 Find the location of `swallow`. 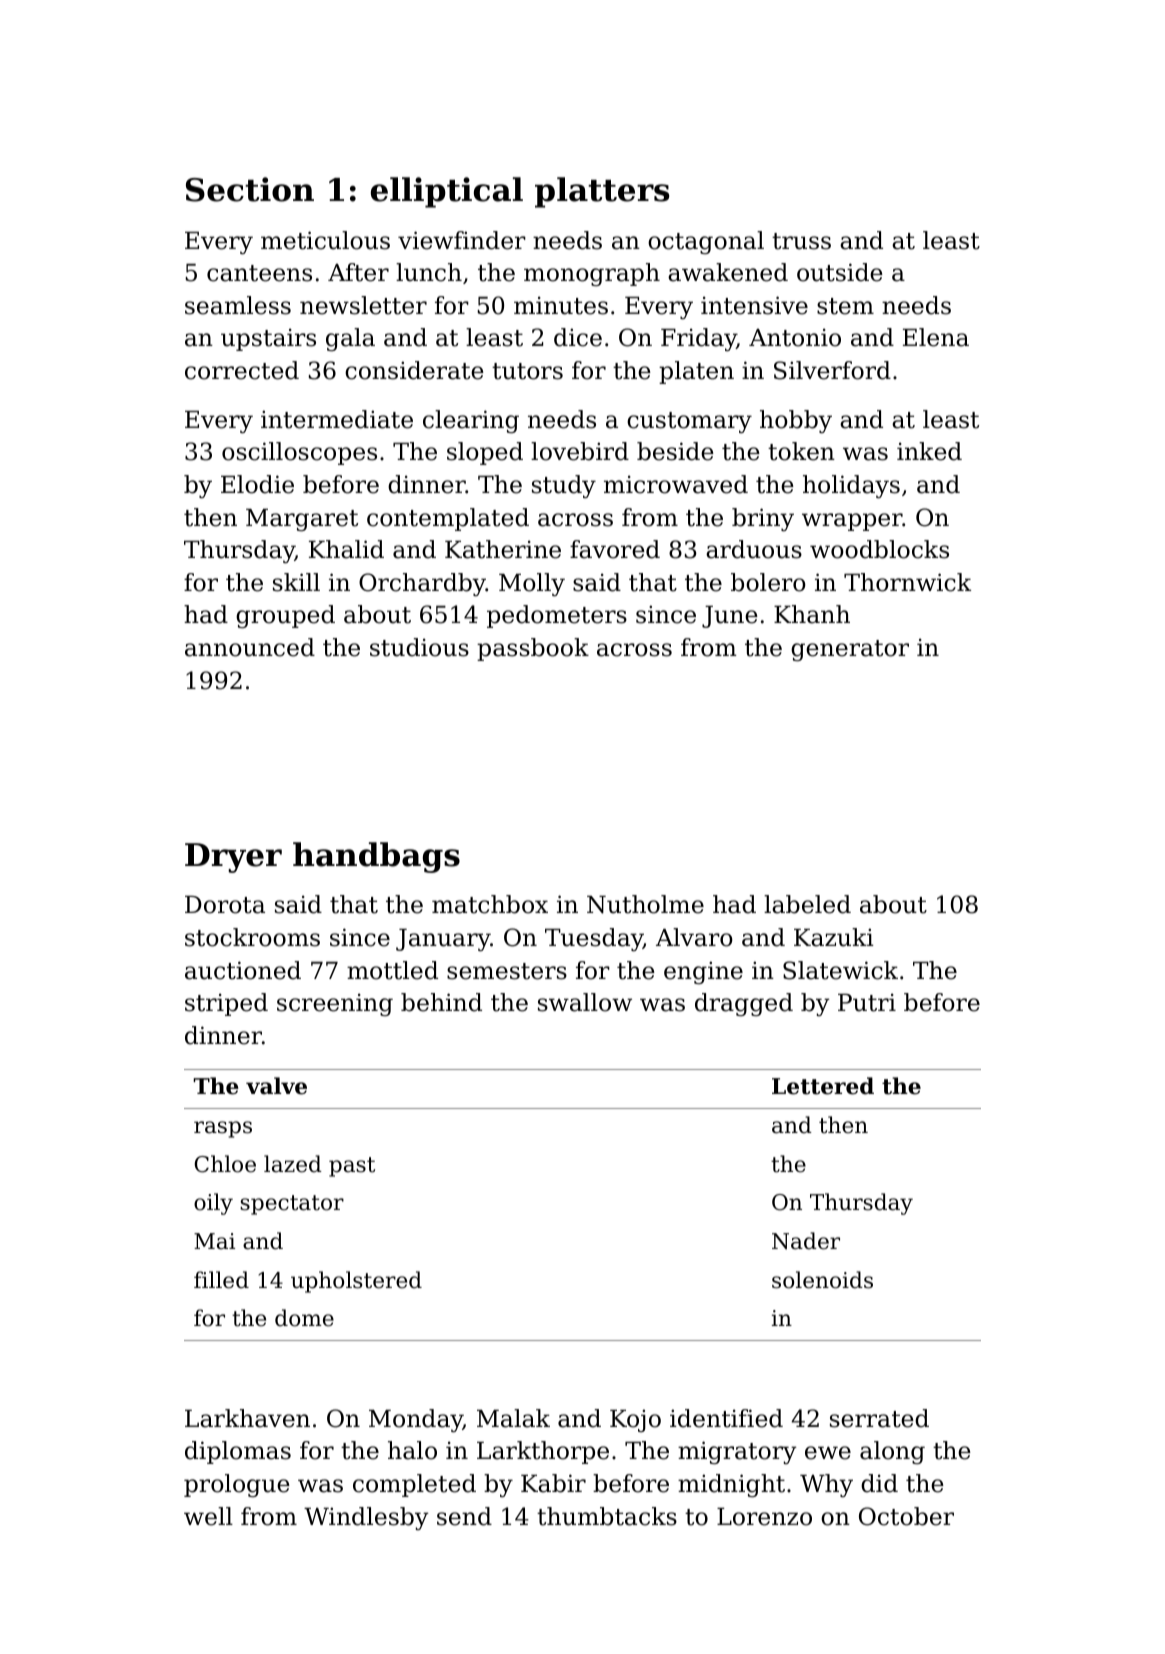

swallow is located at coordinates (585, 1002).
